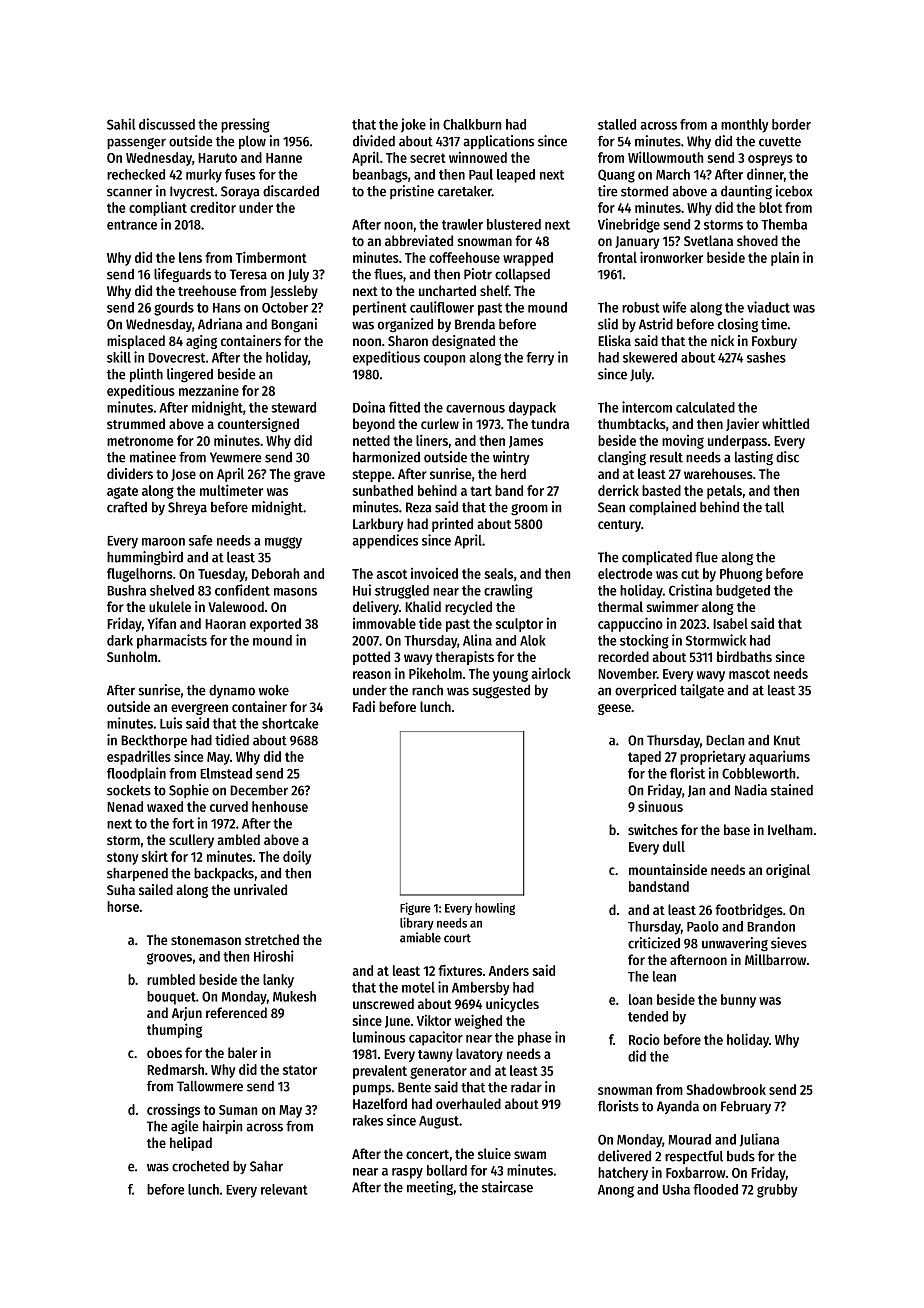 The height and width of the document is (1308, 924). I want to click on pumps, so click(372, 1089).
